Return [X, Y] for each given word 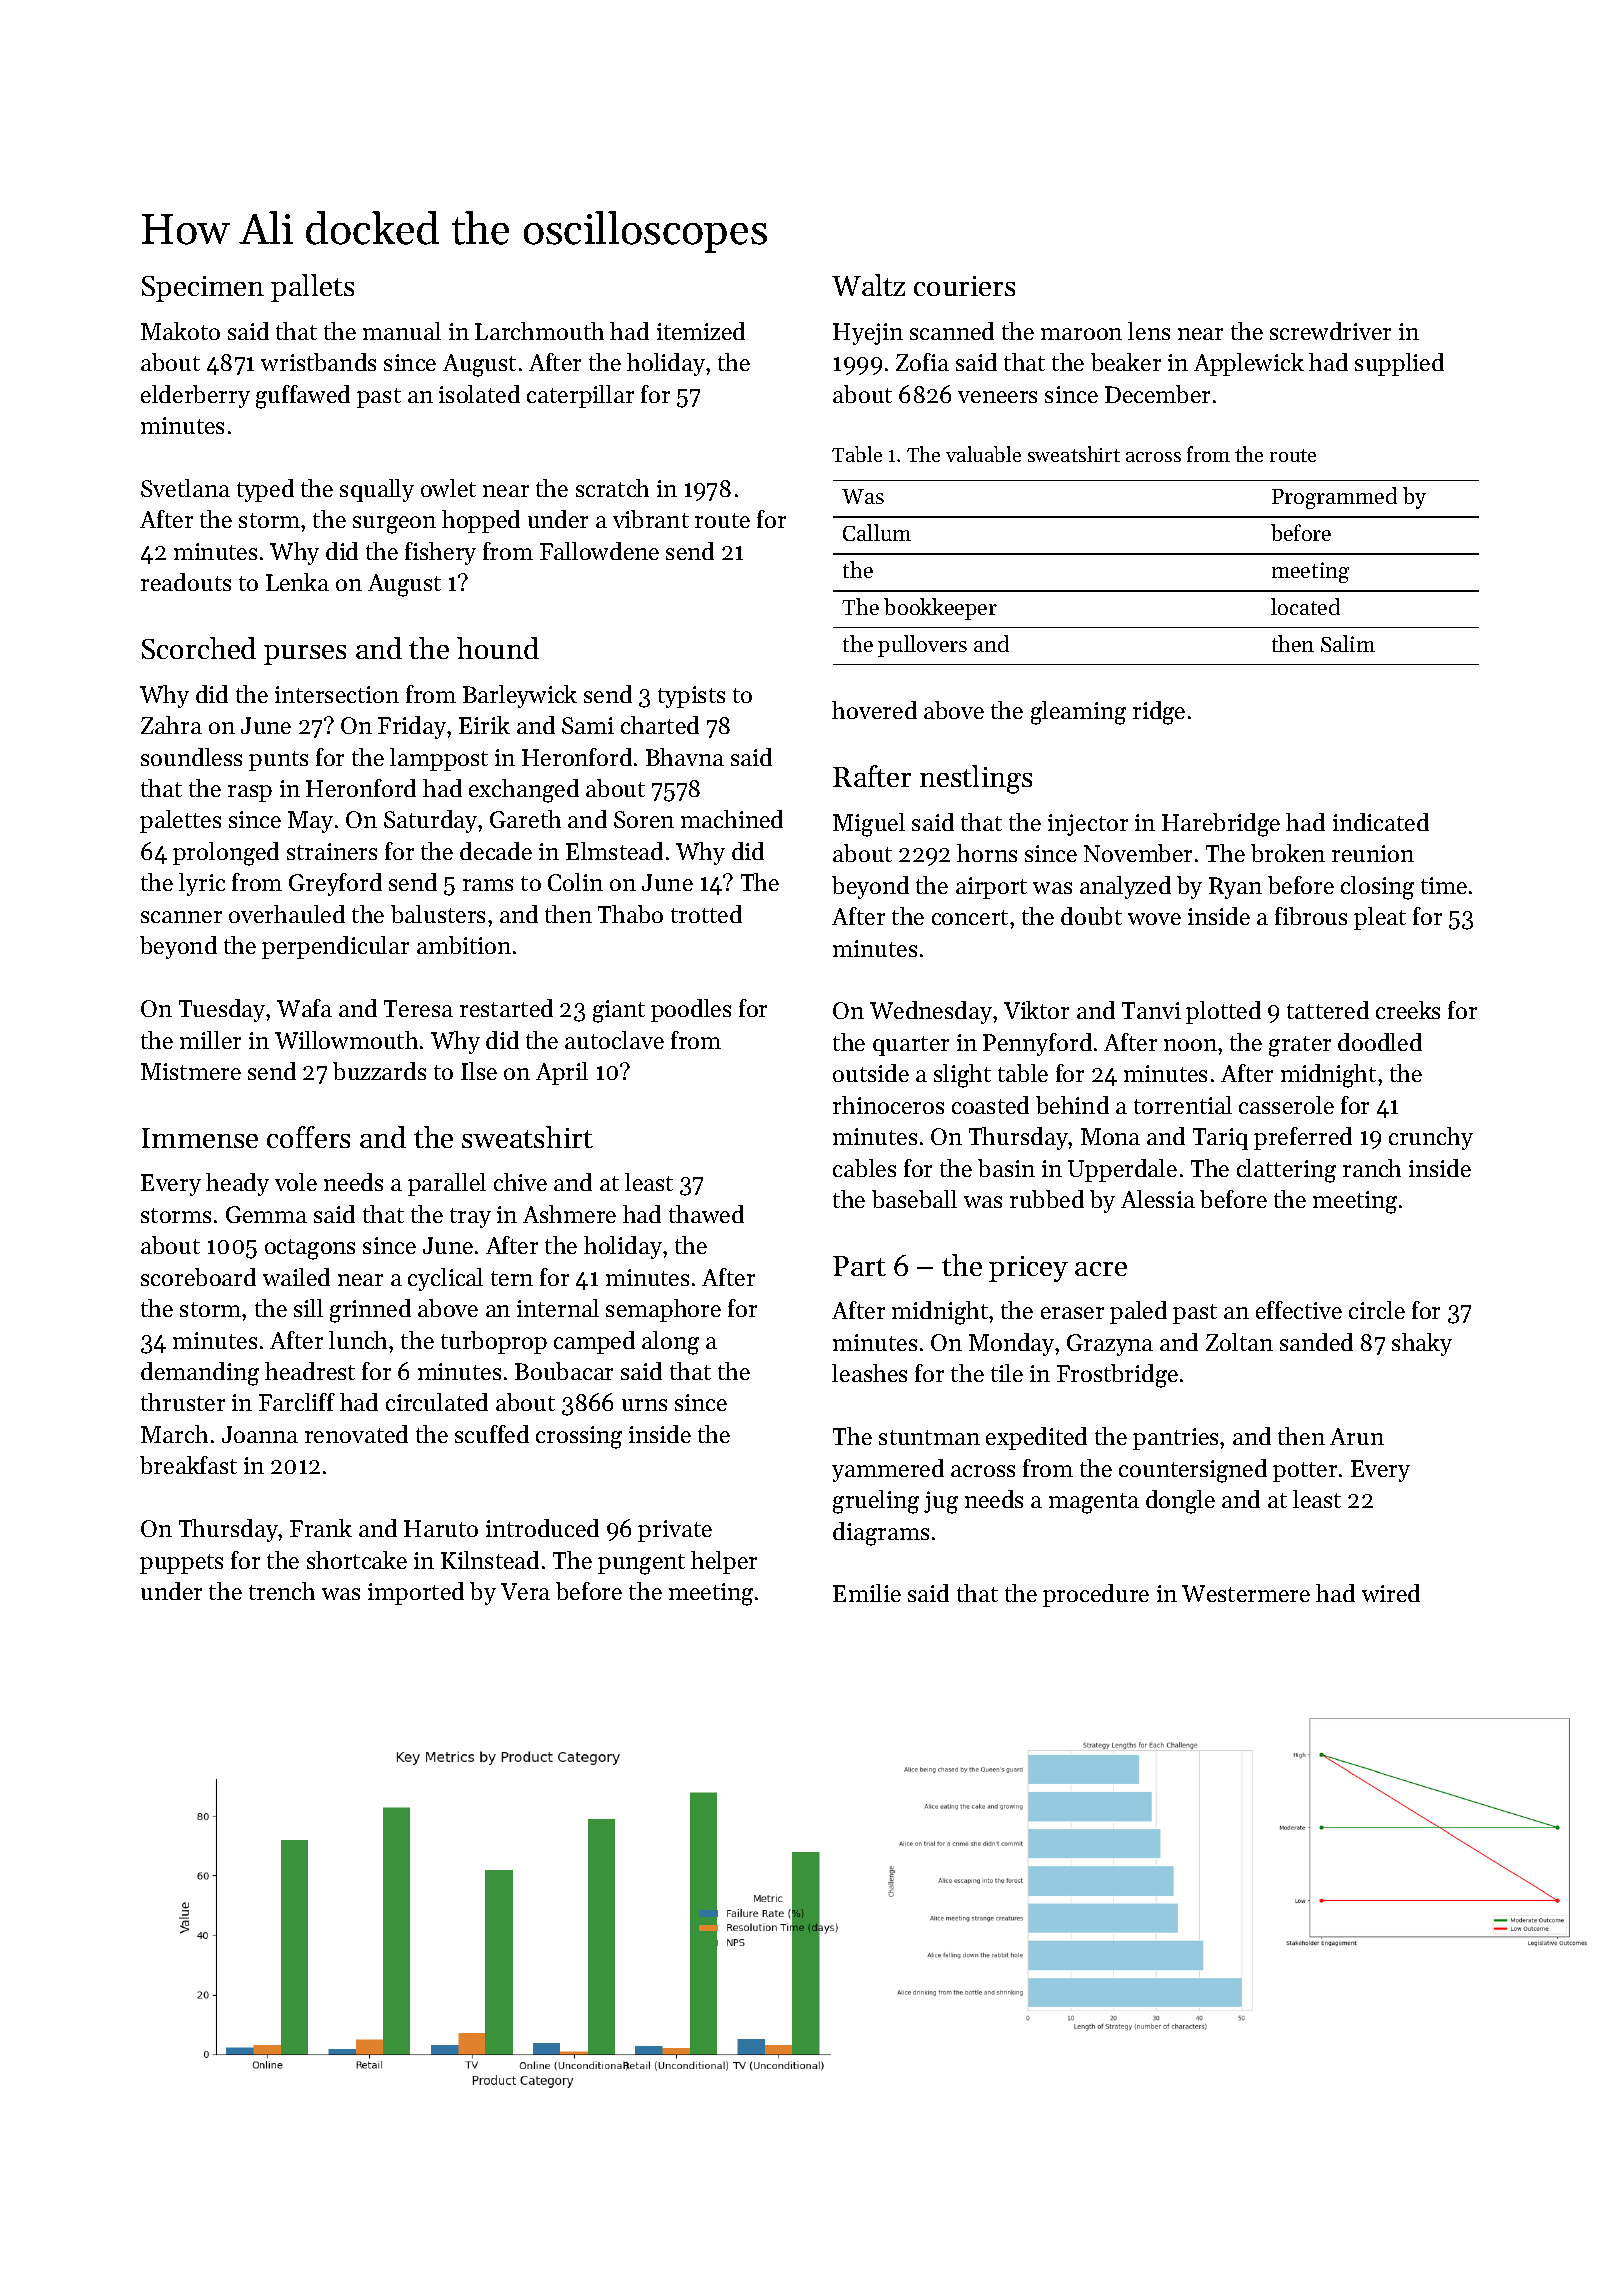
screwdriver [1330, 331]
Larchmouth [539, 331]
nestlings [976, 779]
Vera [525, 1591]
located [1305, 606]
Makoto [180, 331]
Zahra [171, 725]
